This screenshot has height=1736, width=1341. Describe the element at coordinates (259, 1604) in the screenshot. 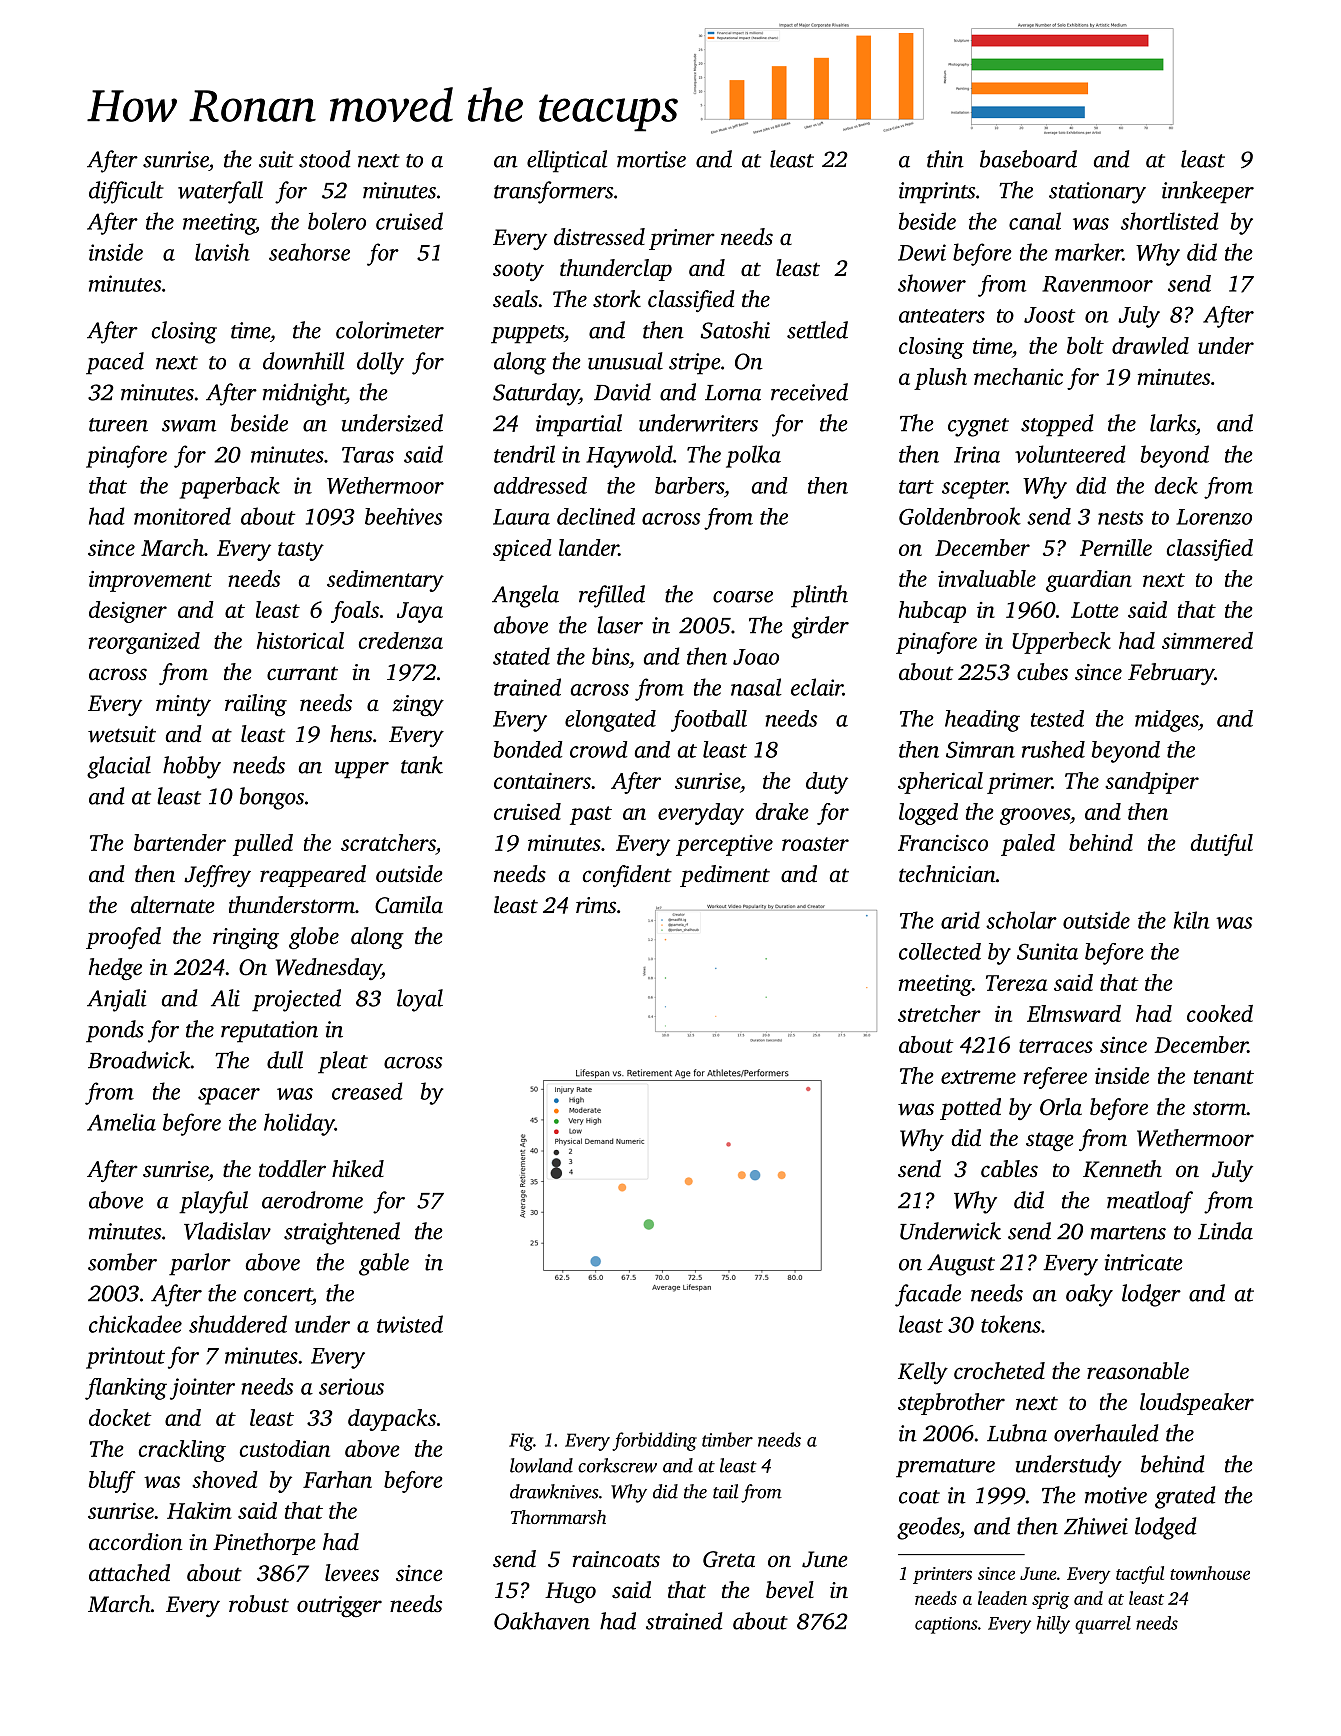

I see `robust` at that location.
